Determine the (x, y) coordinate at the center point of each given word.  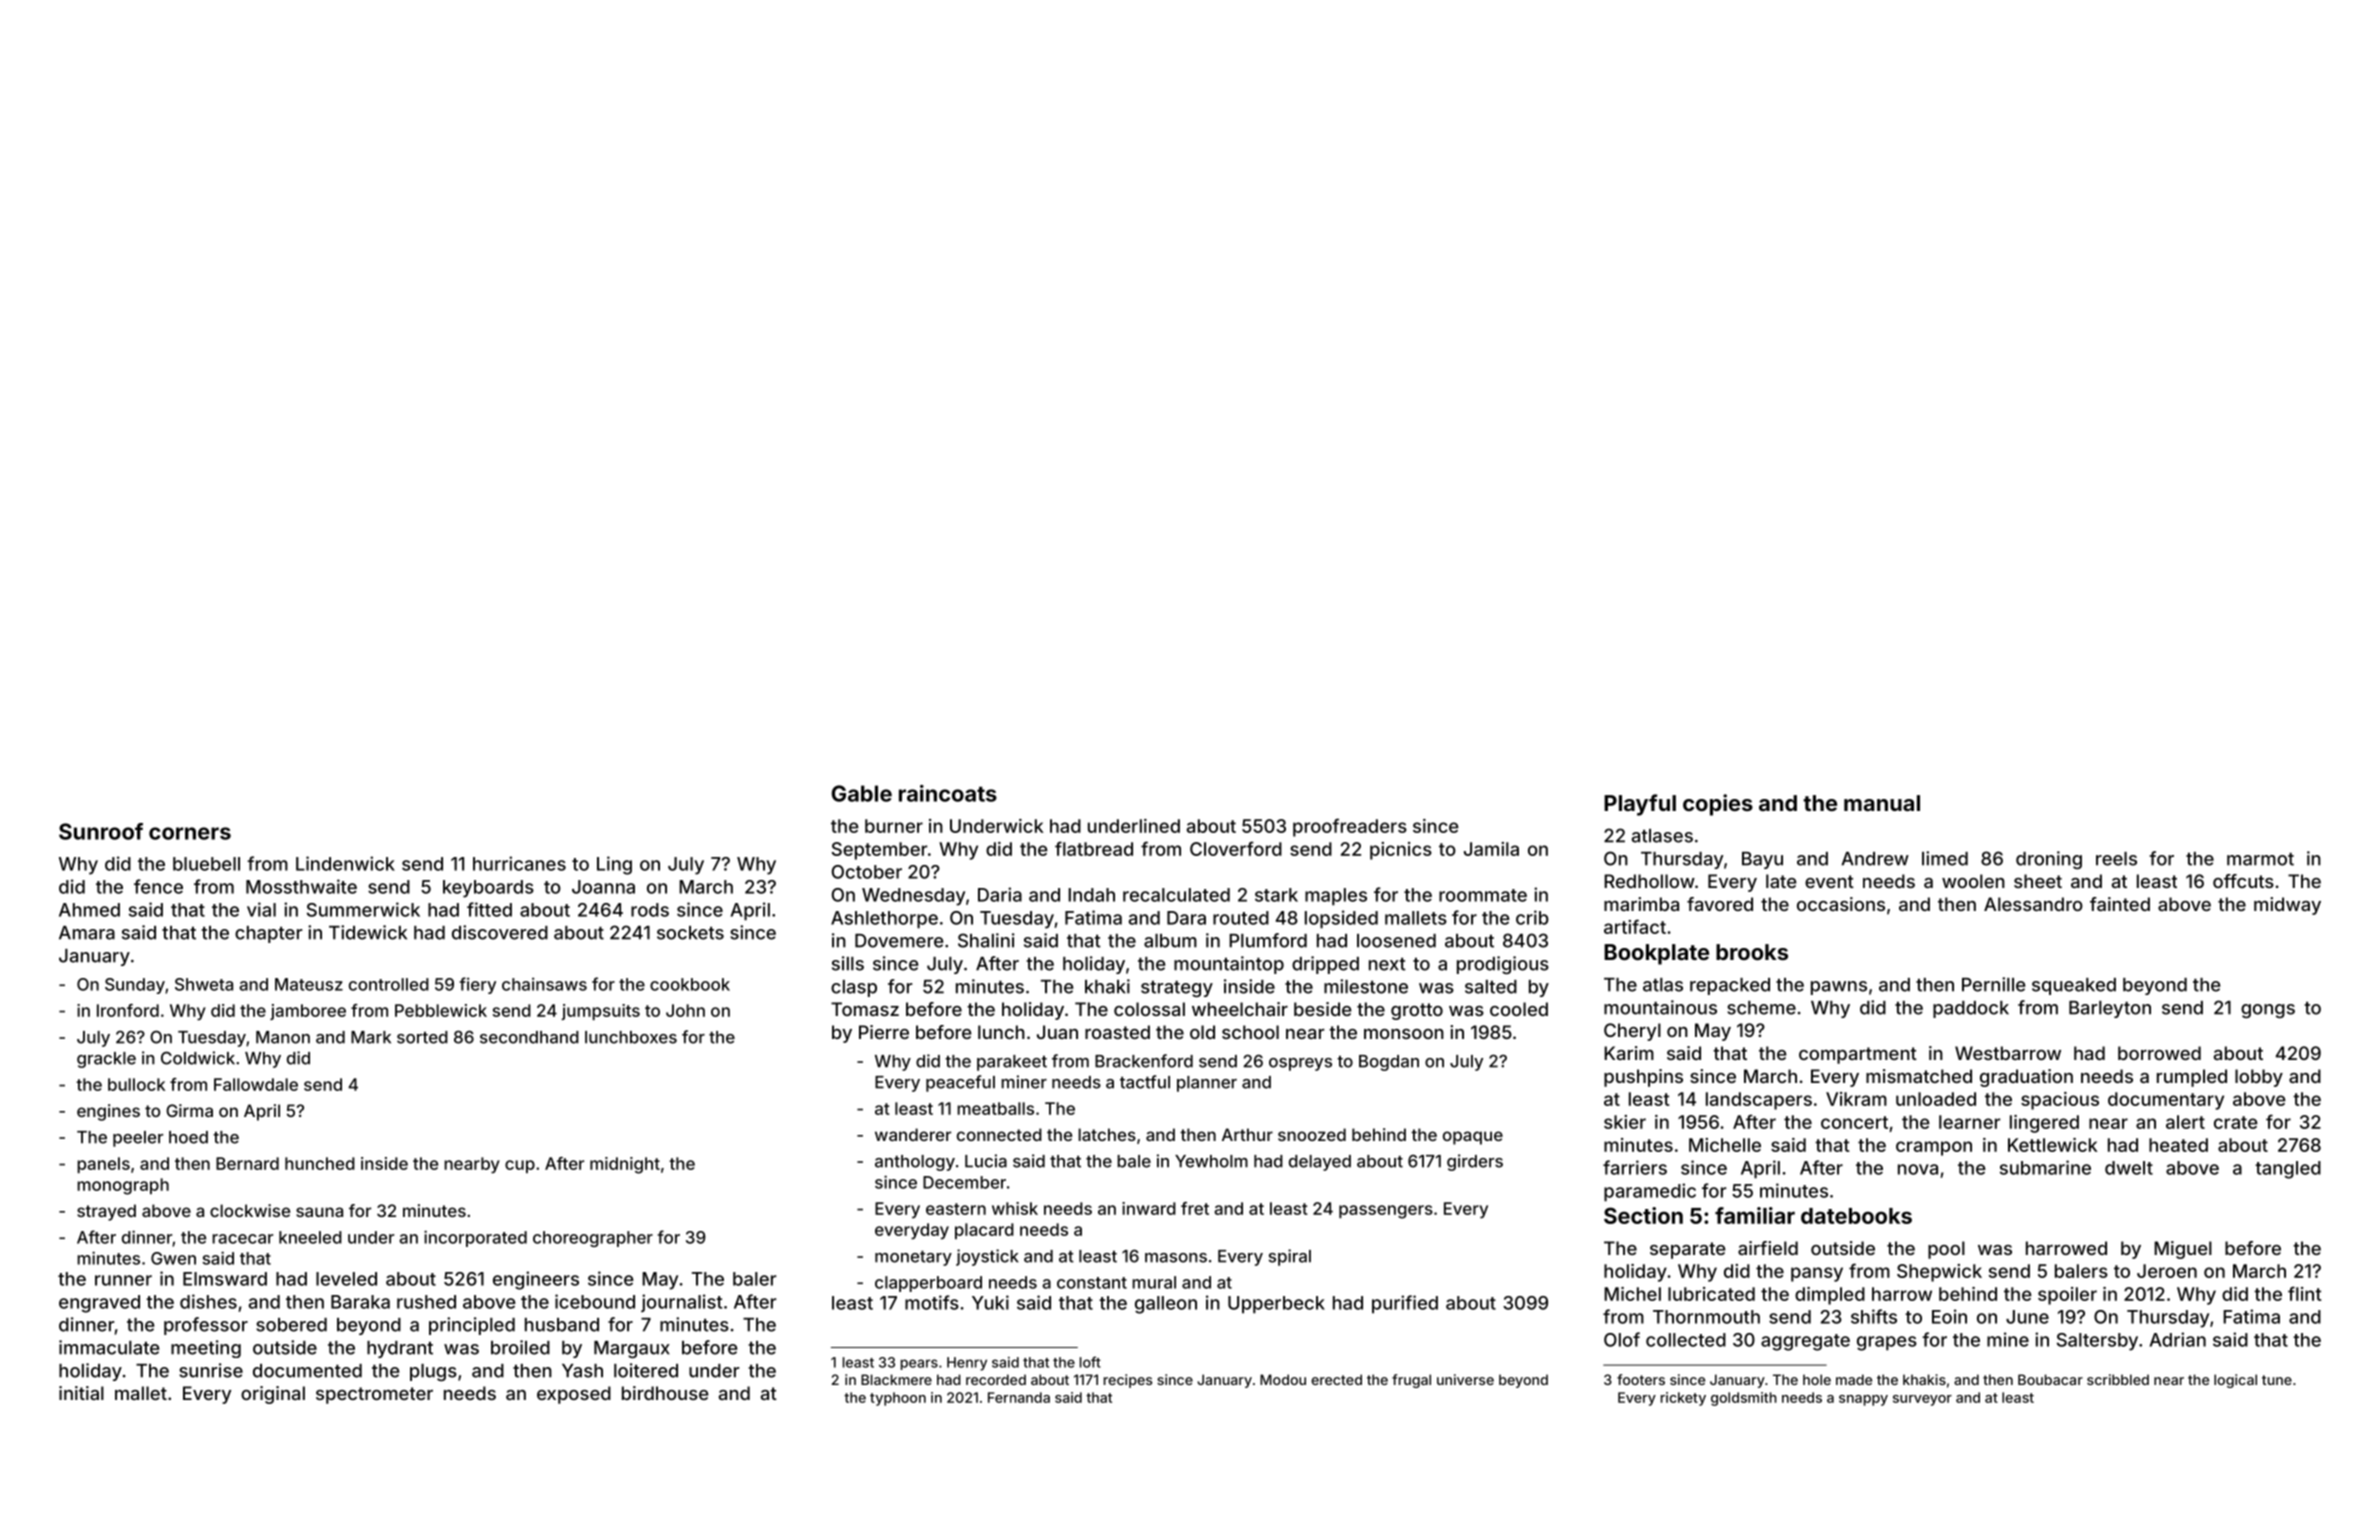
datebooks (1856, 1216)
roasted (1117, 1032)
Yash (582, 1371)
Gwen (173, 1258)
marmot (2260, 859)
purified (1405, 1304)
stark (1276, 895)
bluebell (206, 864)
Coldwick (198, 1058)
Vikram (1856, 1099)
